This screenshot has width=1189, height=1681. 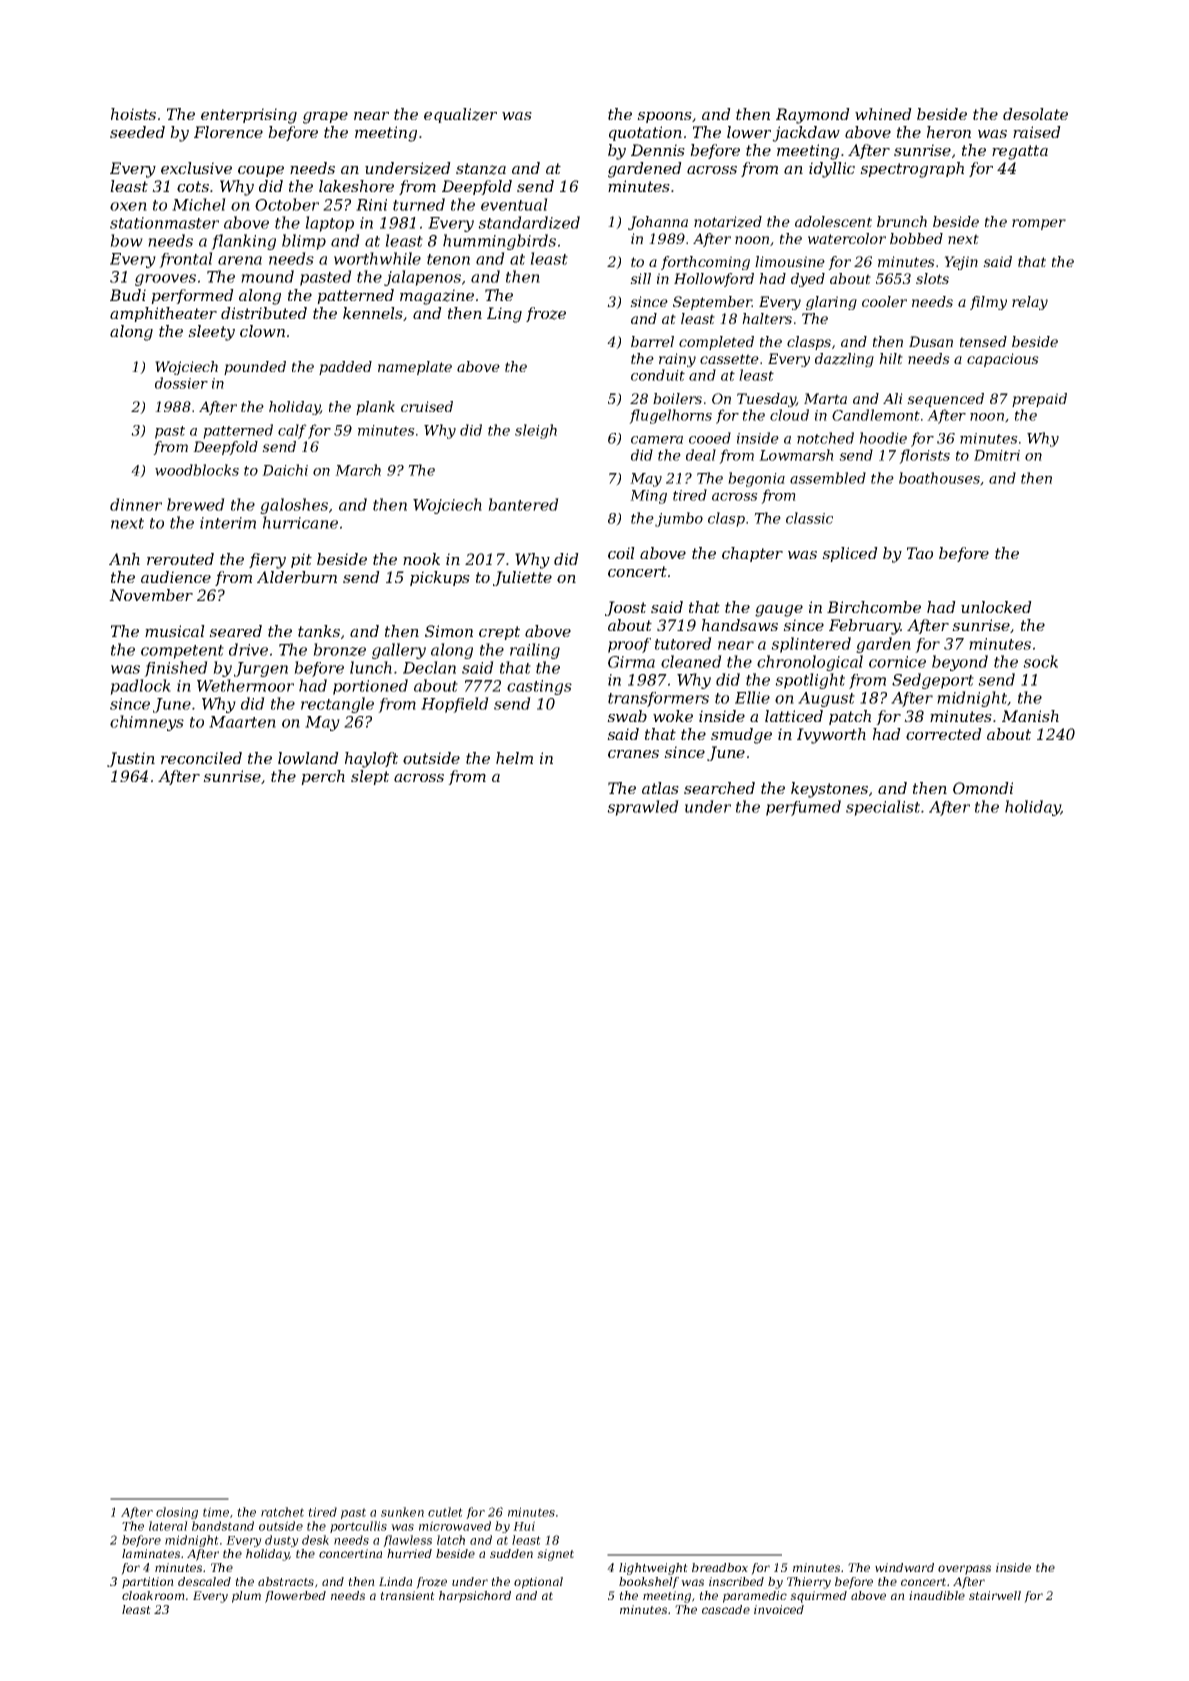 I want to click on dinner, so click(x=136, y=504).
